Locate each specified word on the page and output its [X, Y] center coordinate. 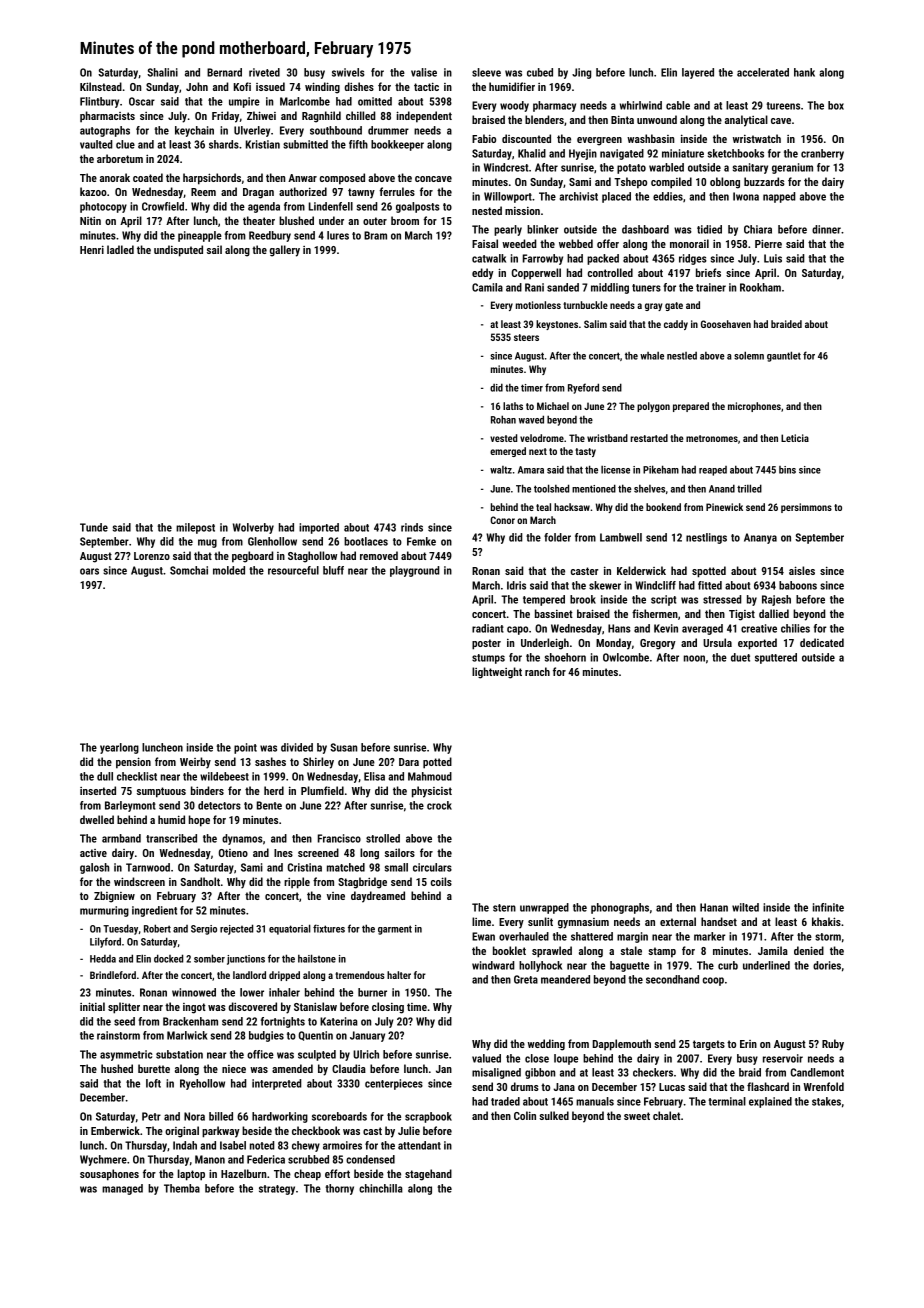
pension [133, 763]
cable [678, 105]
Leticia [795, 438]
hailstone [317, 958]
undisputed [178, 251]
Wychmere [103, 1160]
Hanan [714, 907]
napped [779, 197]
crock [439, 805]
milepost [195, 528]
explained [770, 1102]
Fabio [484, 138]
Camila [487, 287]
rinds [412, 527]
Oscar [142, 101]
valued [486, 1058]
